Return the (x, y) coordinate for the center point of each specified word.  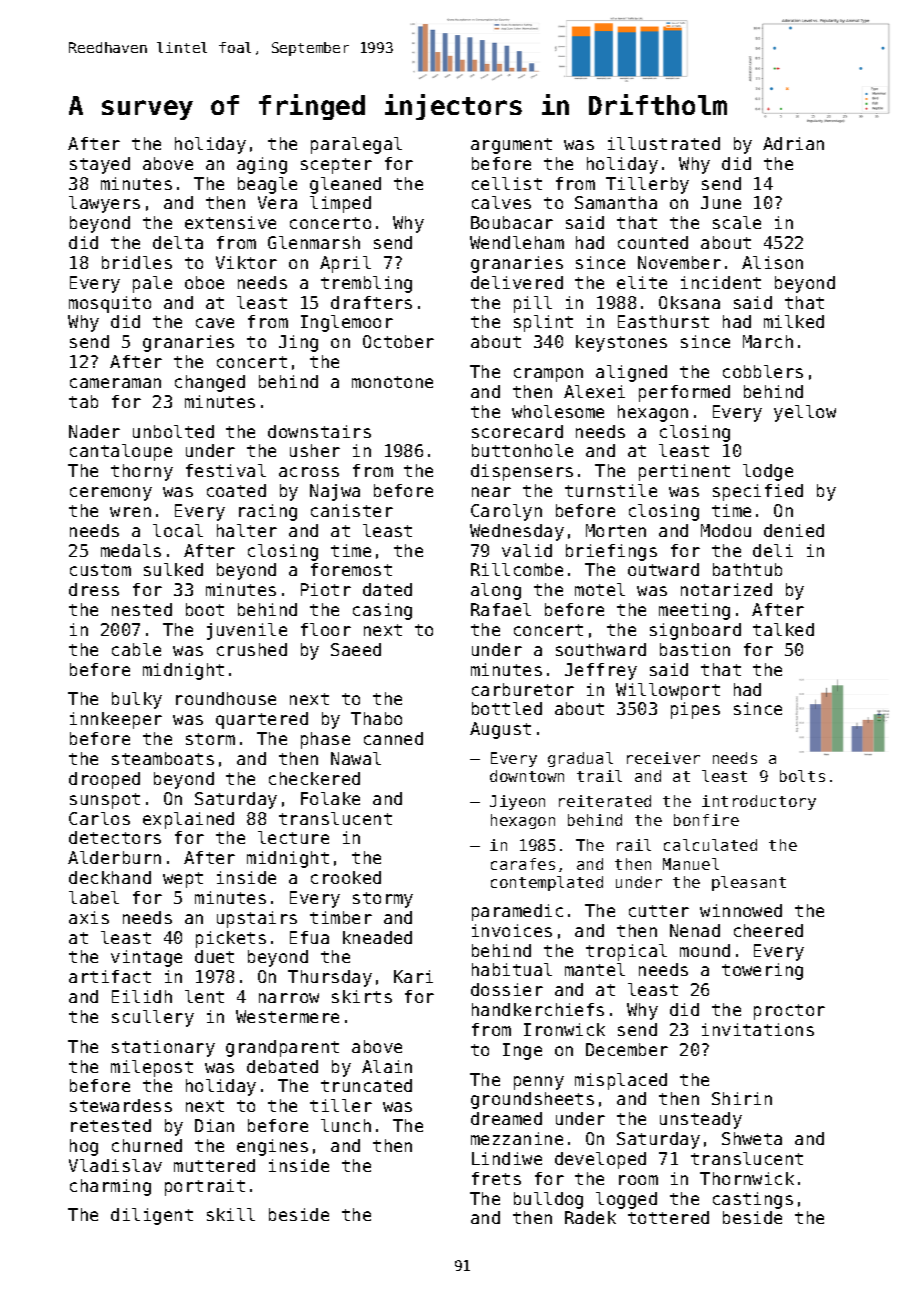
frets (496, 1178)
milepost (152, 1068)
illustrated (664, 143)
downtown (527, 776)
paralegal (356, 145)
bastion (695, 649)
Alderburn (114, 857)
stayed (100, 165)
